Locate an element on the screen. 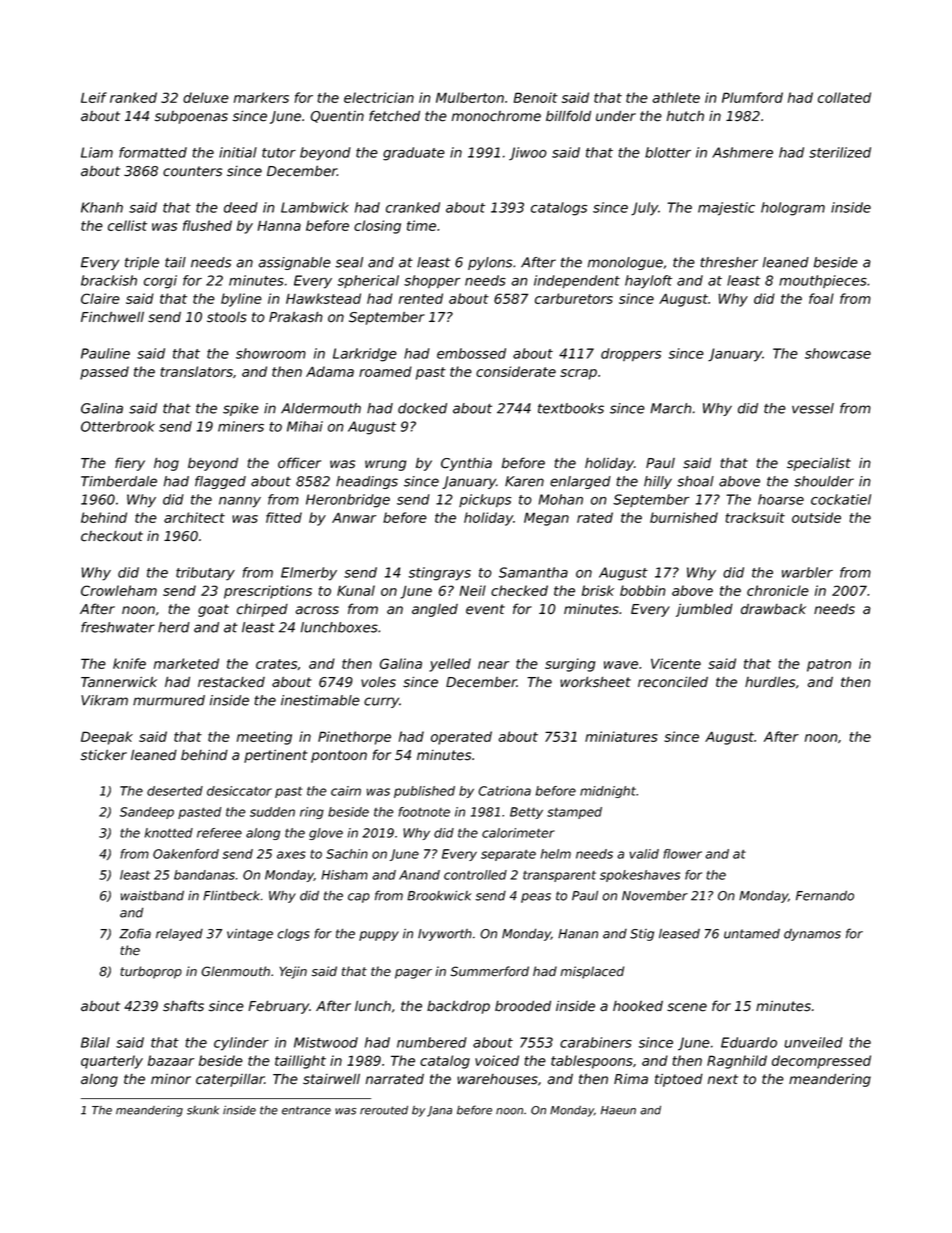 The image size is (952, 1233). freshwater is located at coordinates (118, 627).
